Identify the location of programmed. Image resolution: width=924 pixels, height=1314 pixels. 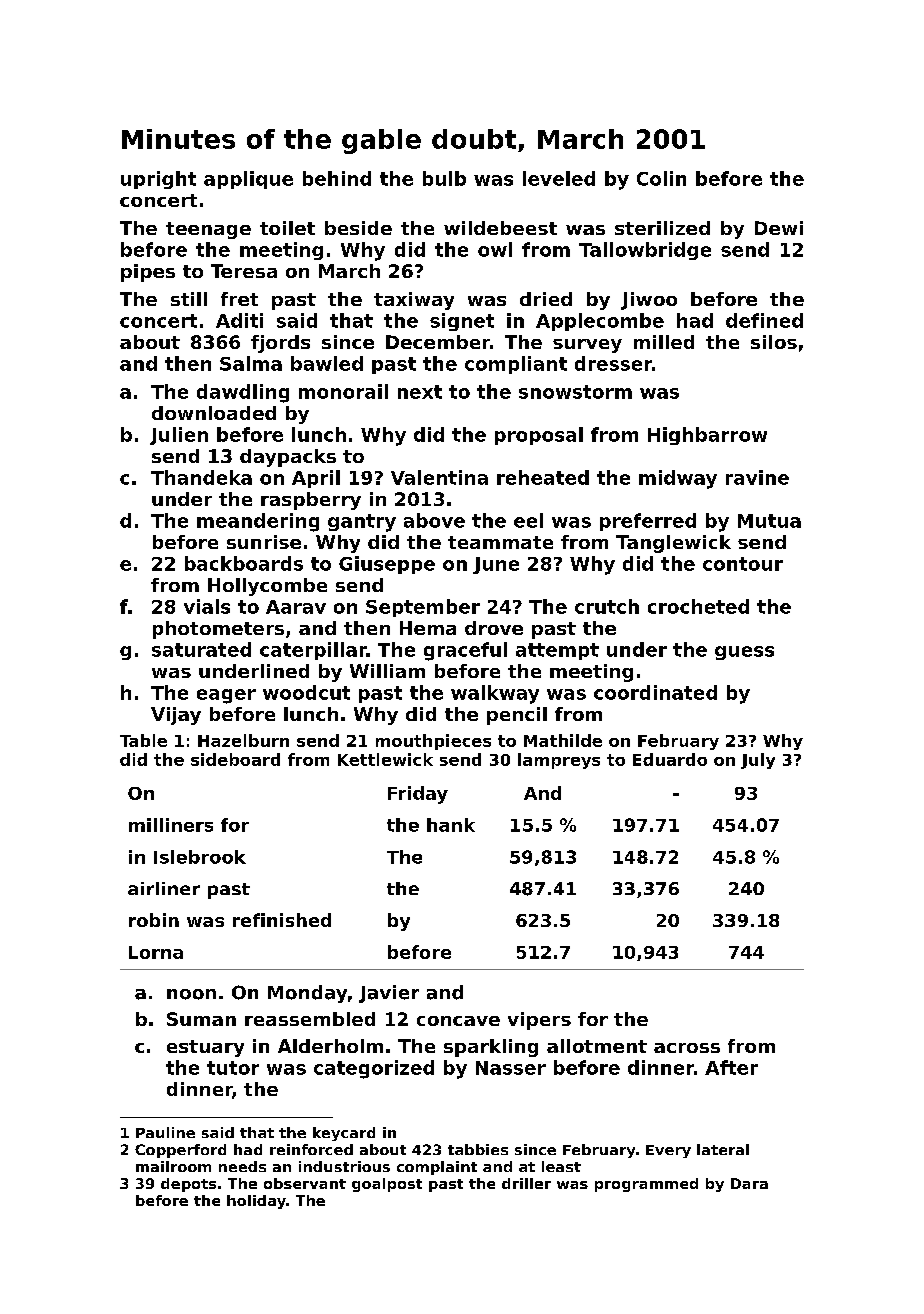
(646, 1185).
